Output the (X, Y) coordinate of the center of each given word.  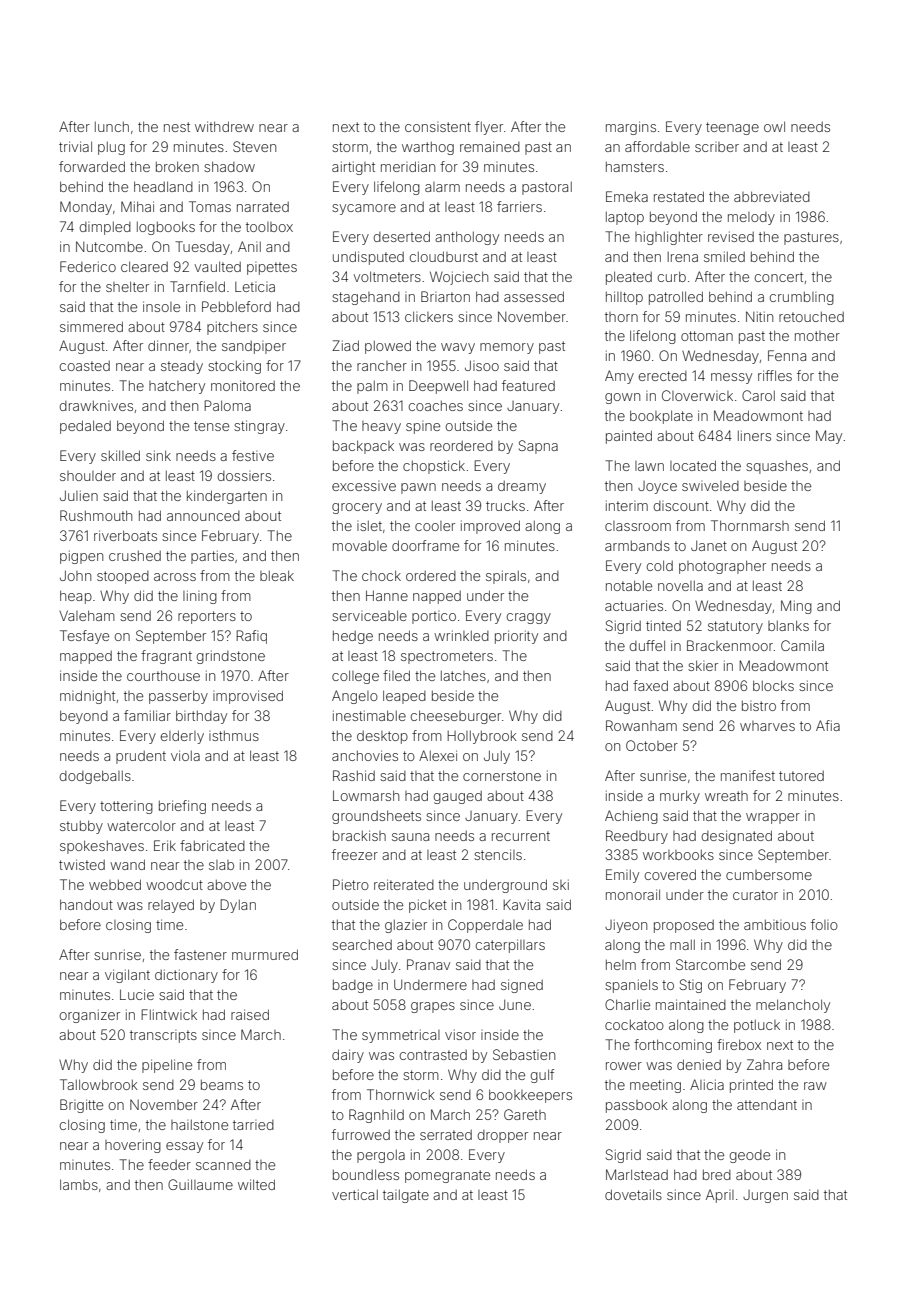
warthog (428, 148)
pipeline (167, 1066)
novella (680, 586)
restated (679, 196)
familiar (147, 715)
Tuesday (202, 248)
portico (434, 617)
